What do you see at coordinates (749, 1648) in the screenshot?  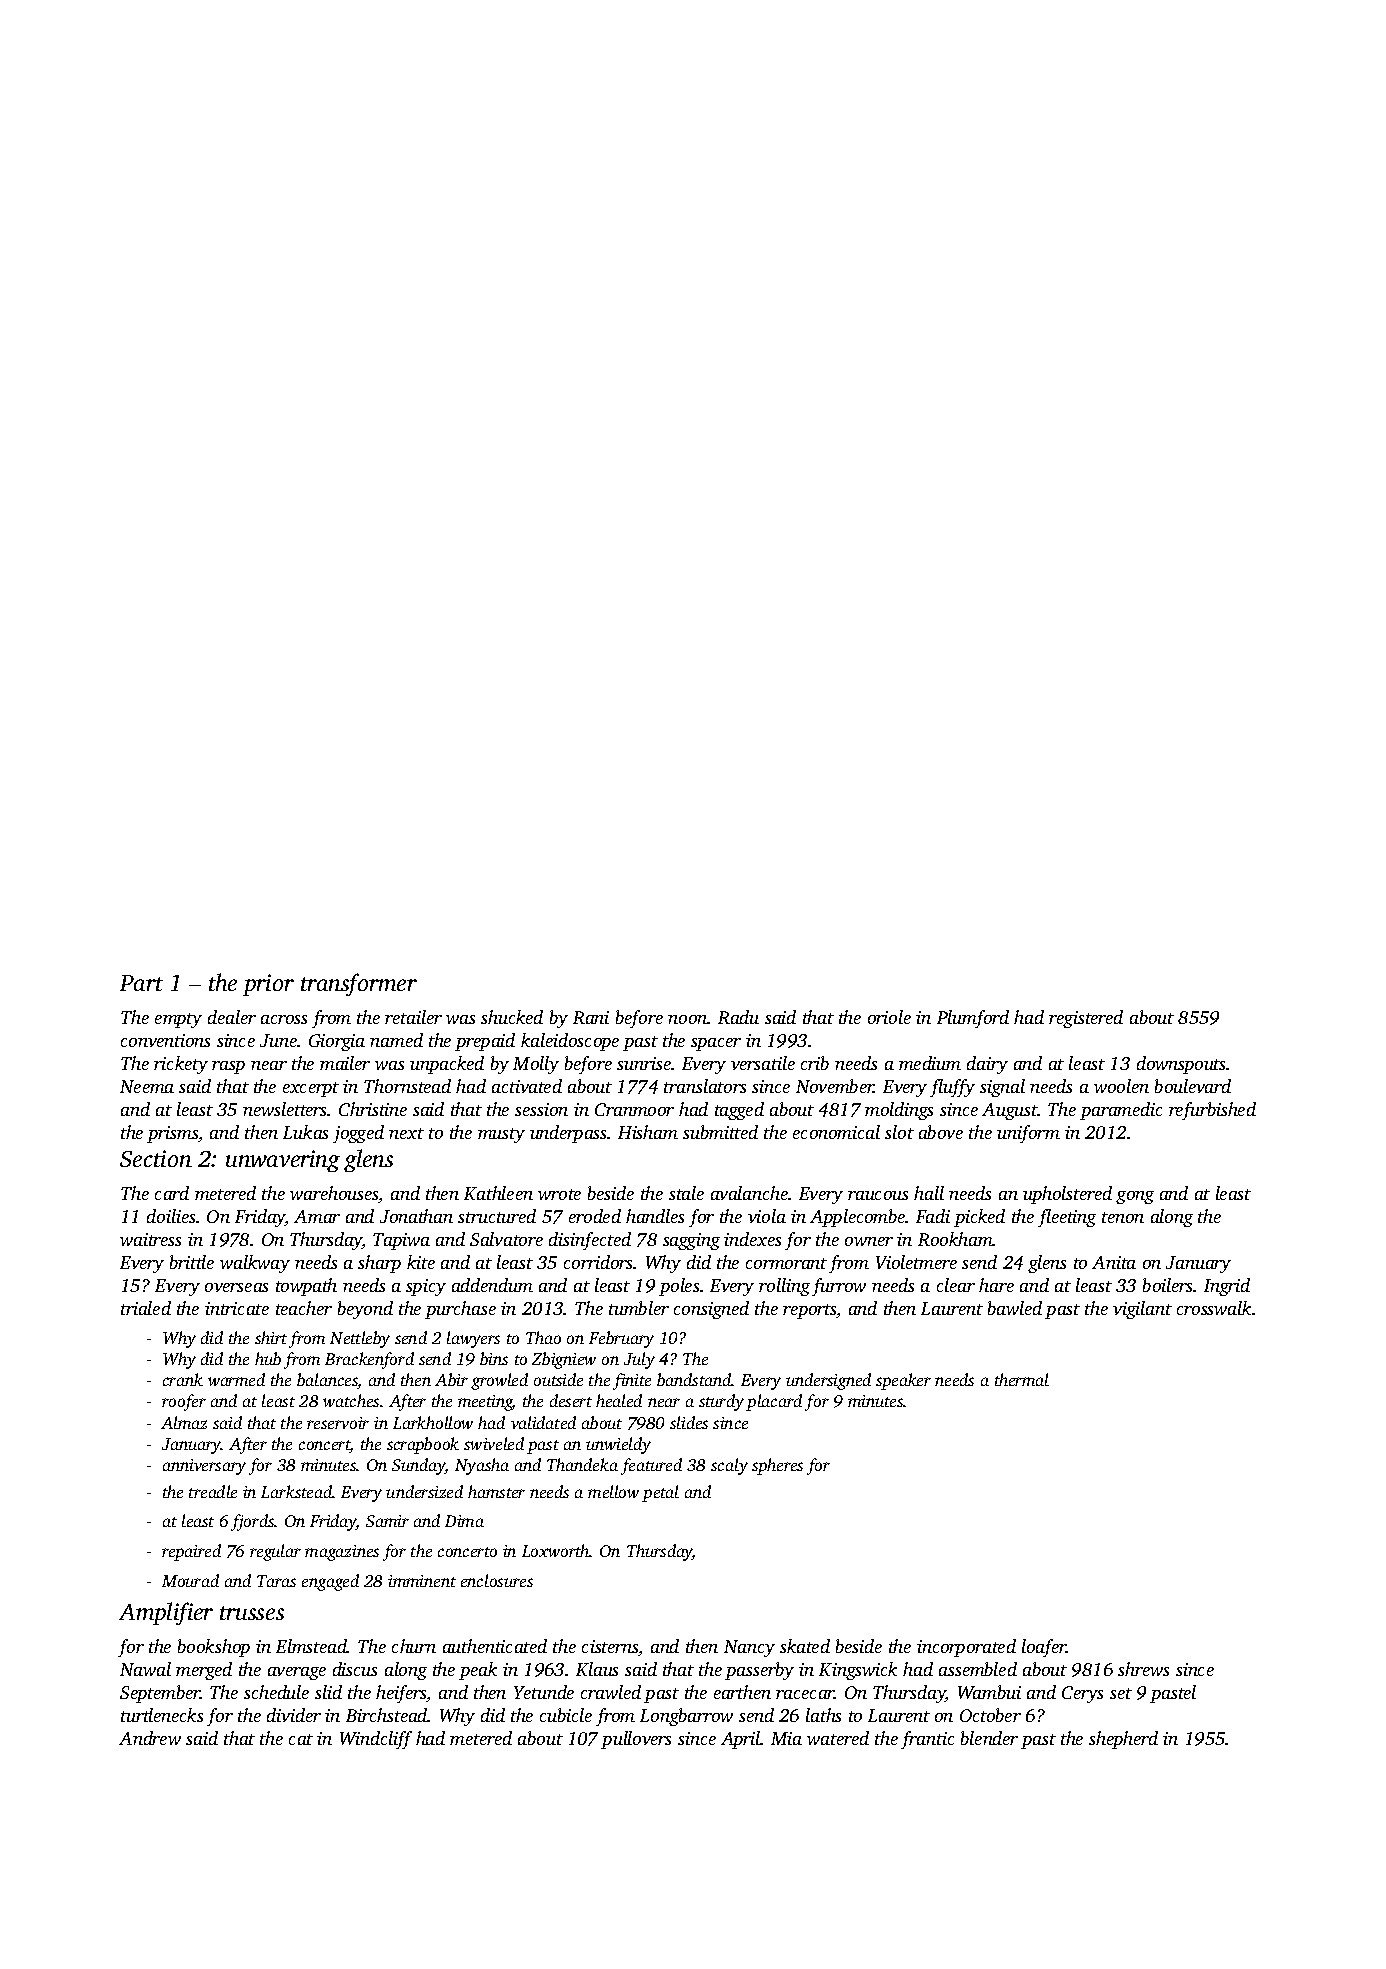 I see `Nancy` at bounding box center [749, 1648].
